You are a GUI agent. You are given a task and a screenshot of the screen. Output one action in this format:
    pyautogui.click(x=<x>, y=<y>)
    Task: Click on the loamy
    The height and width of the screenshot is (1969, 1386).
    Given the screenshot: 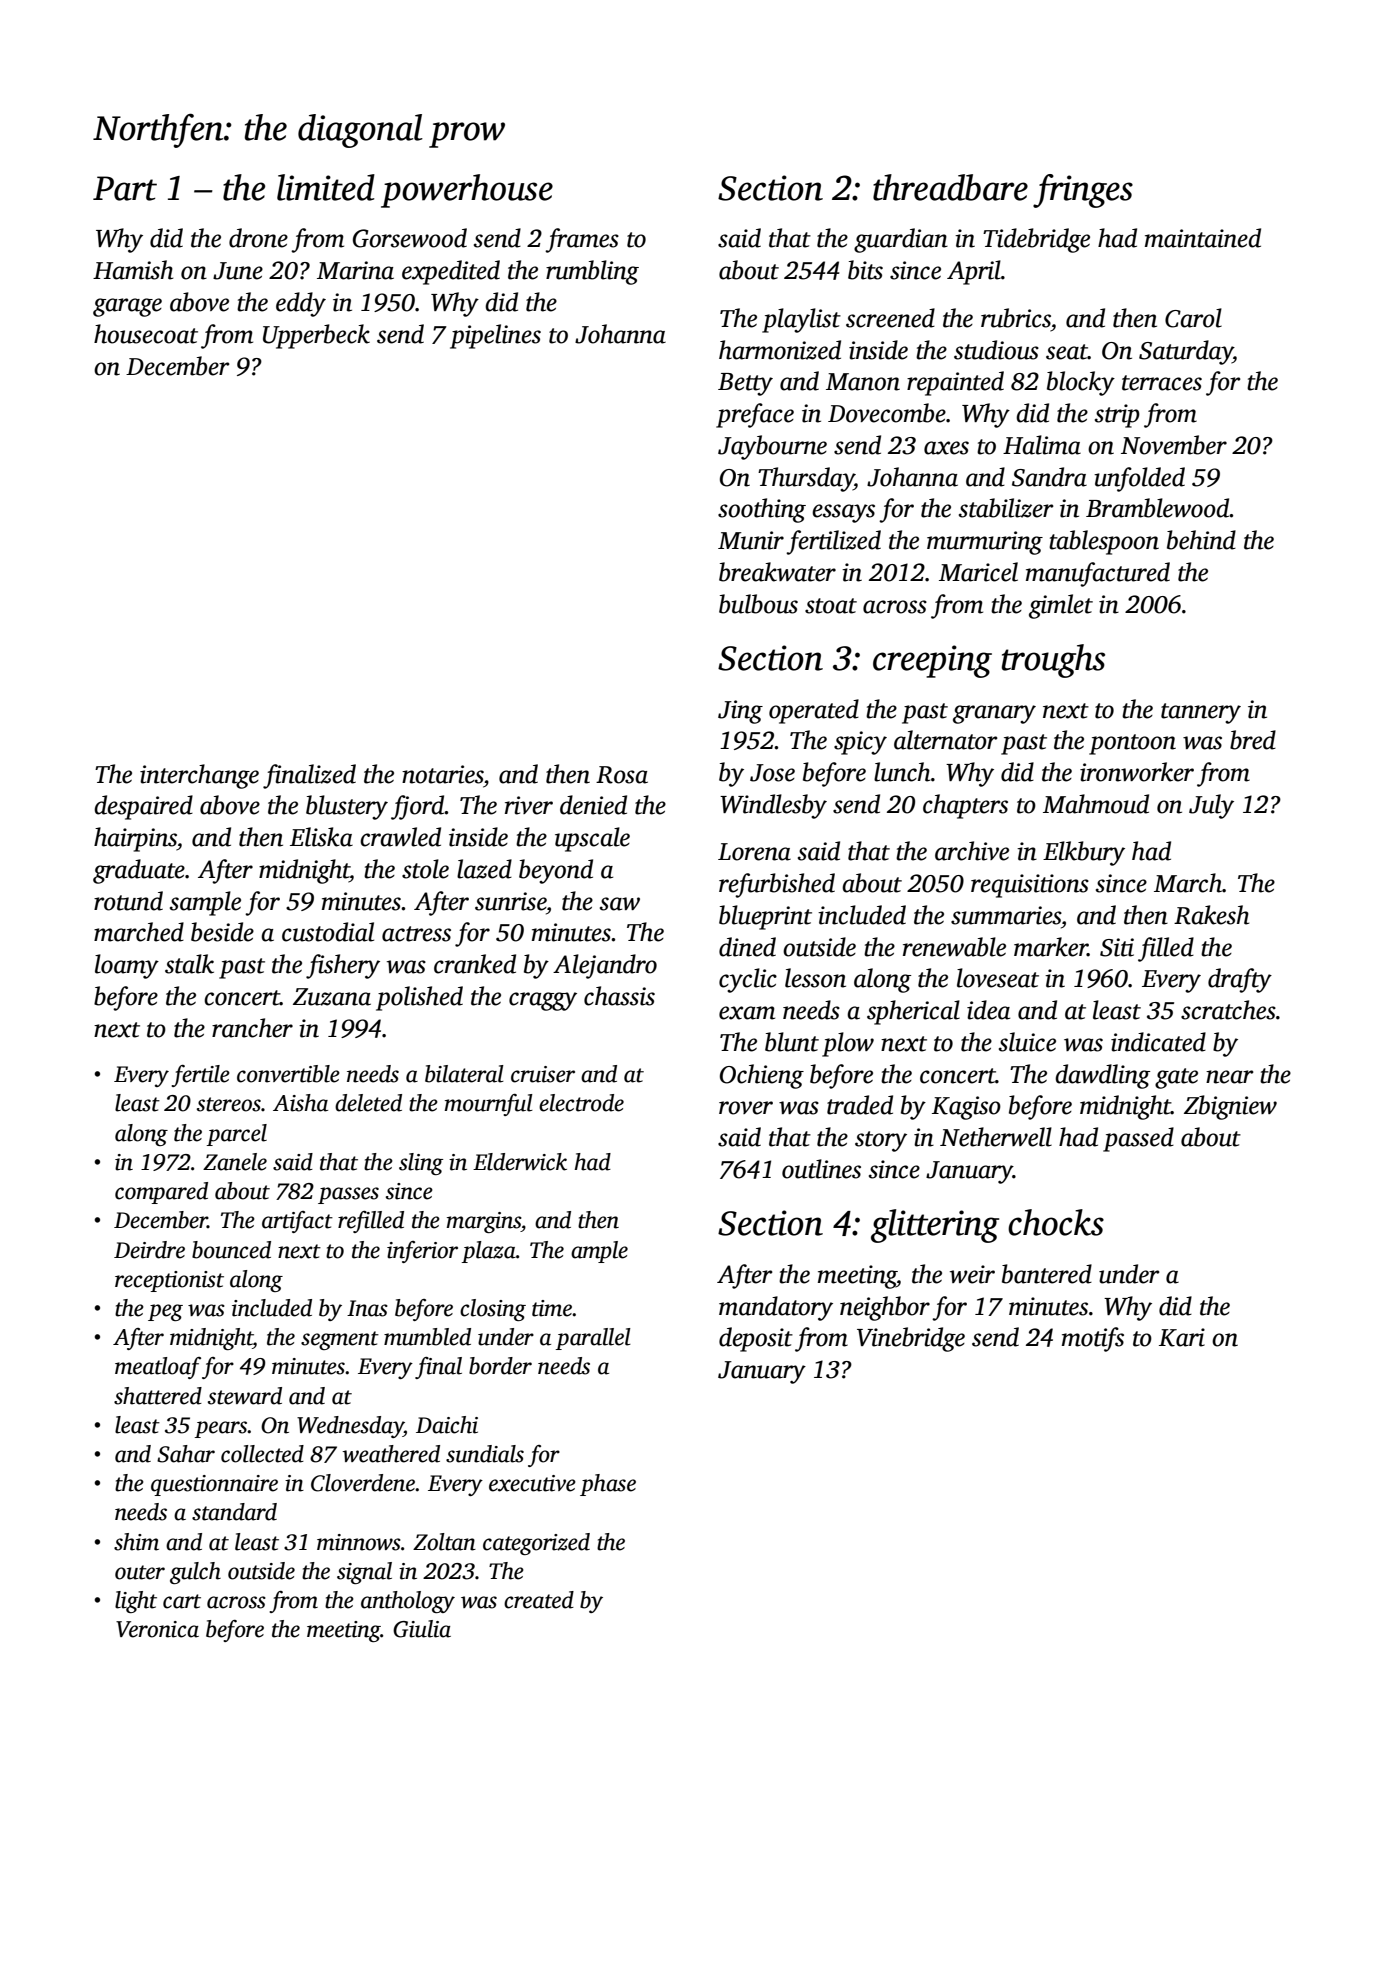 What is the action you would take?
    pyautogui.click(x=127, y=966)
